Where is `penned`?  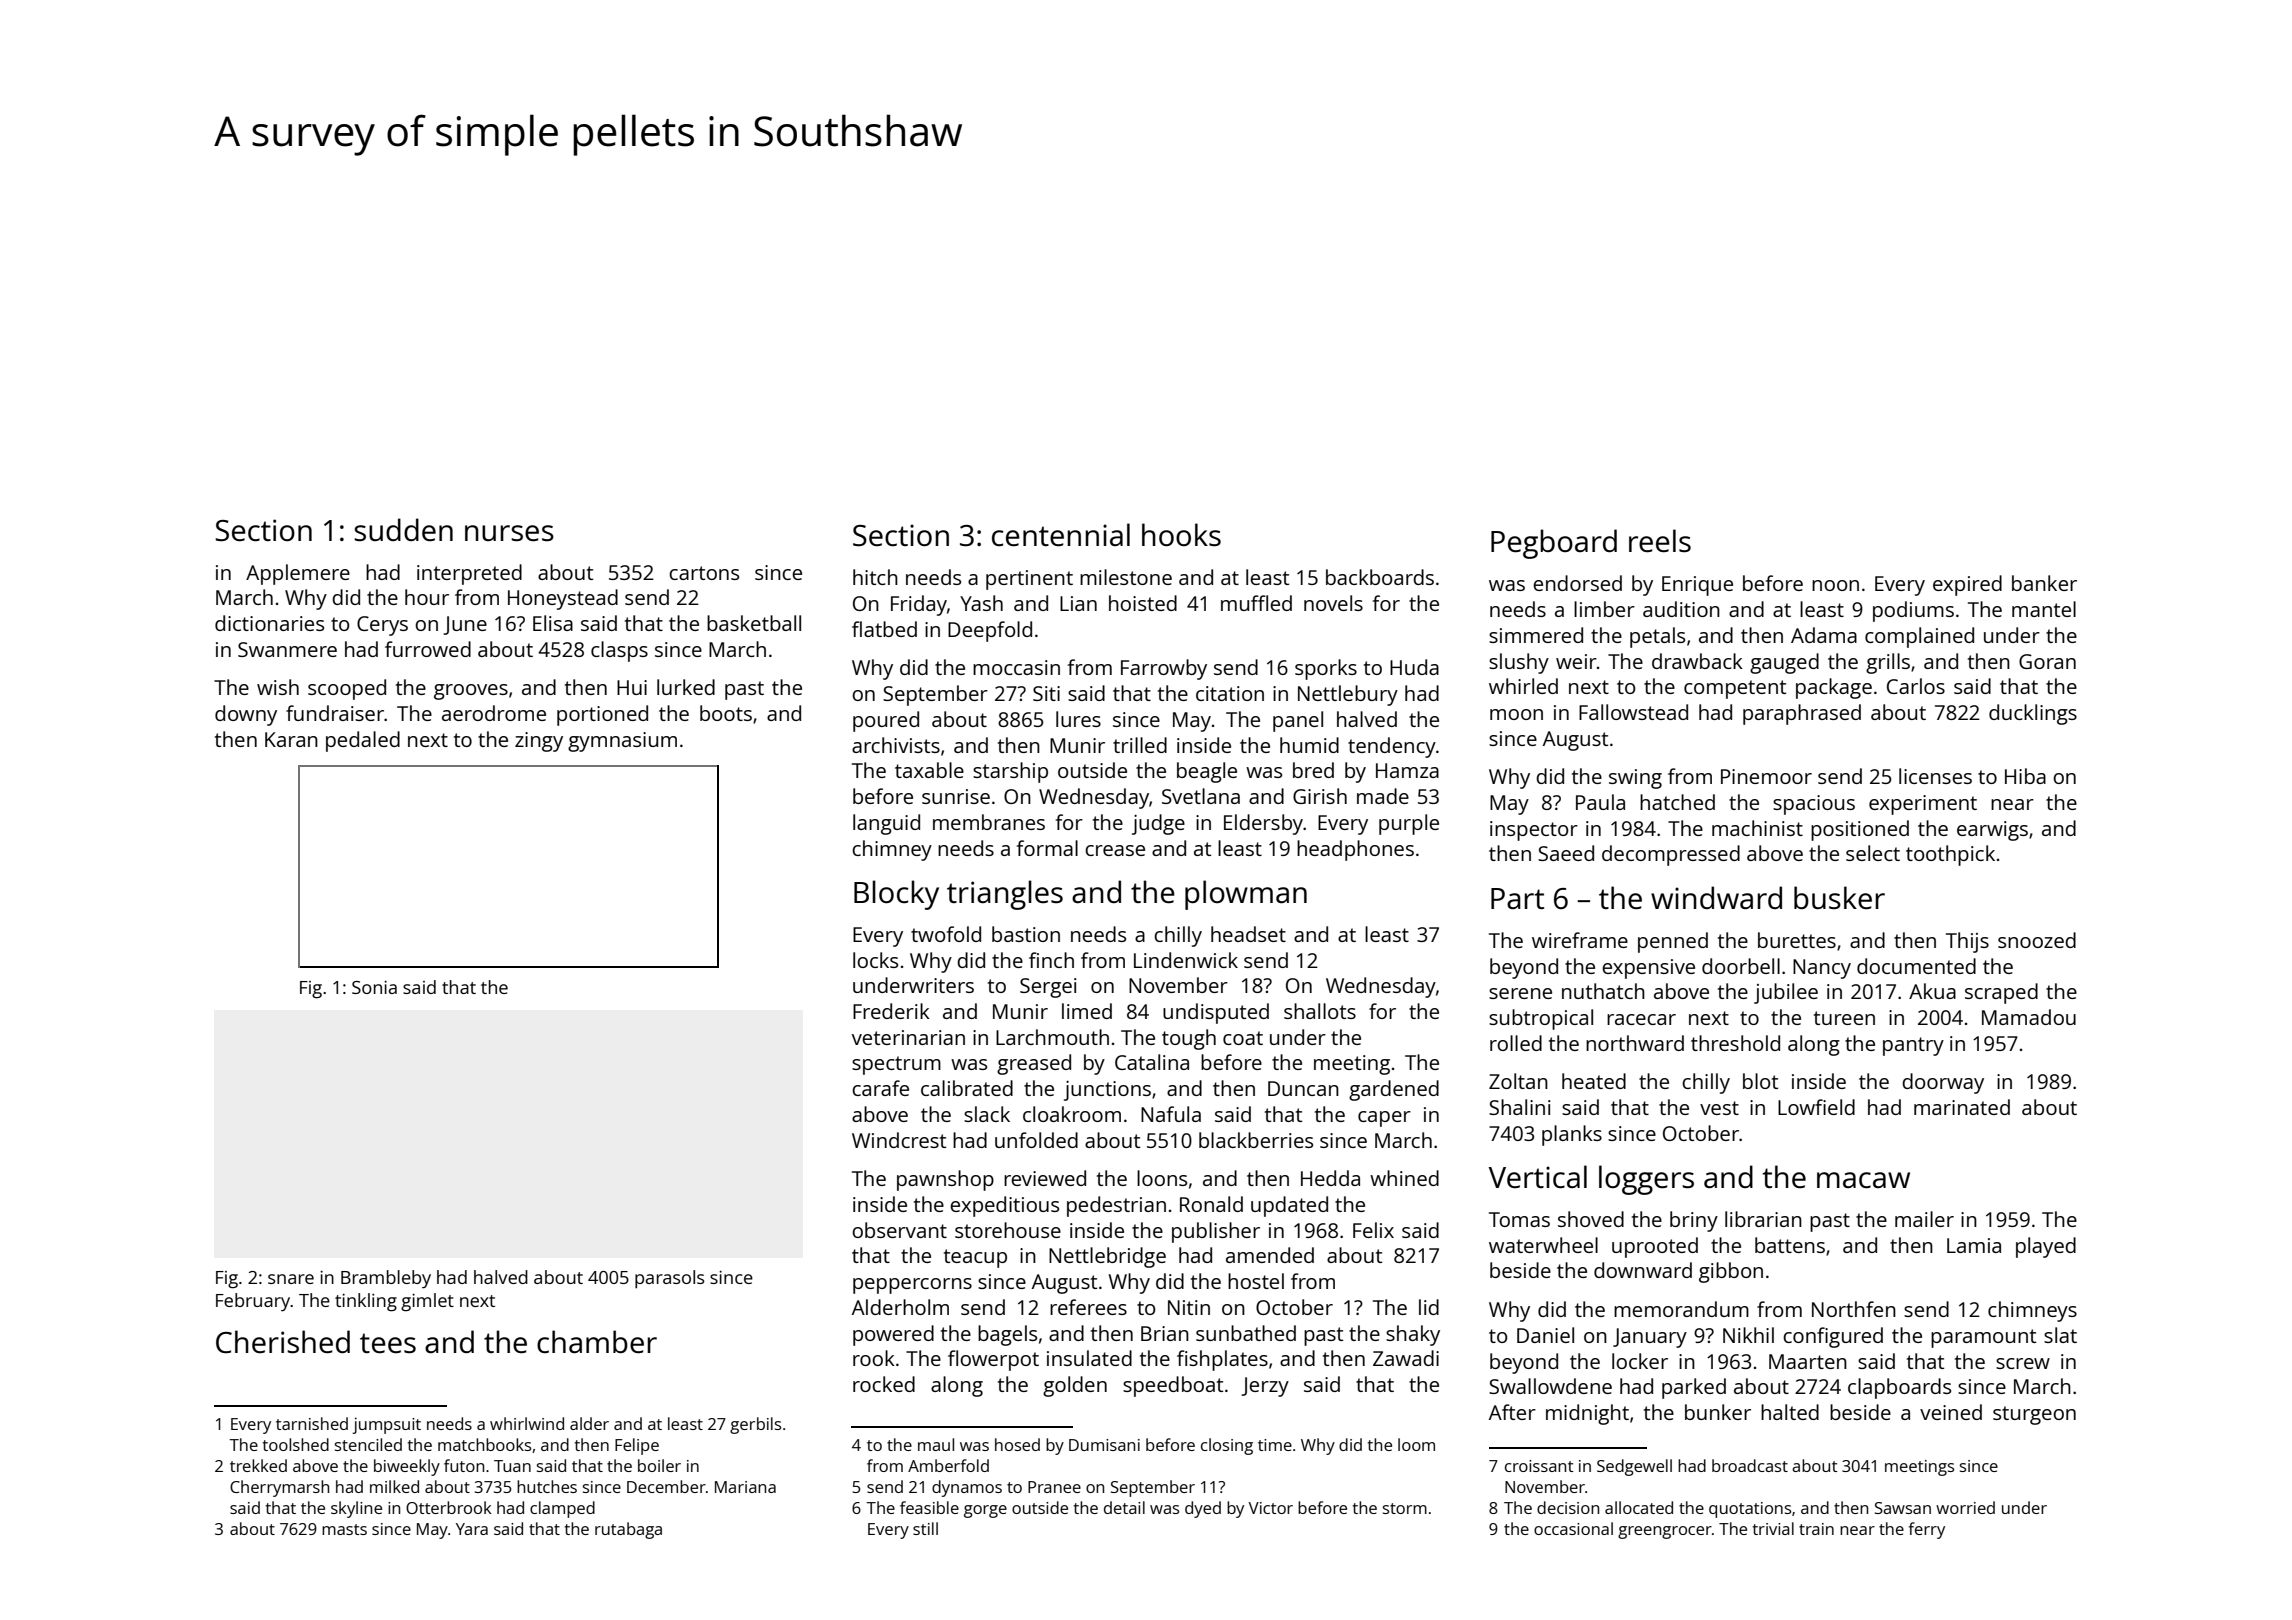 penned is located at coordinates (1673, 942).
